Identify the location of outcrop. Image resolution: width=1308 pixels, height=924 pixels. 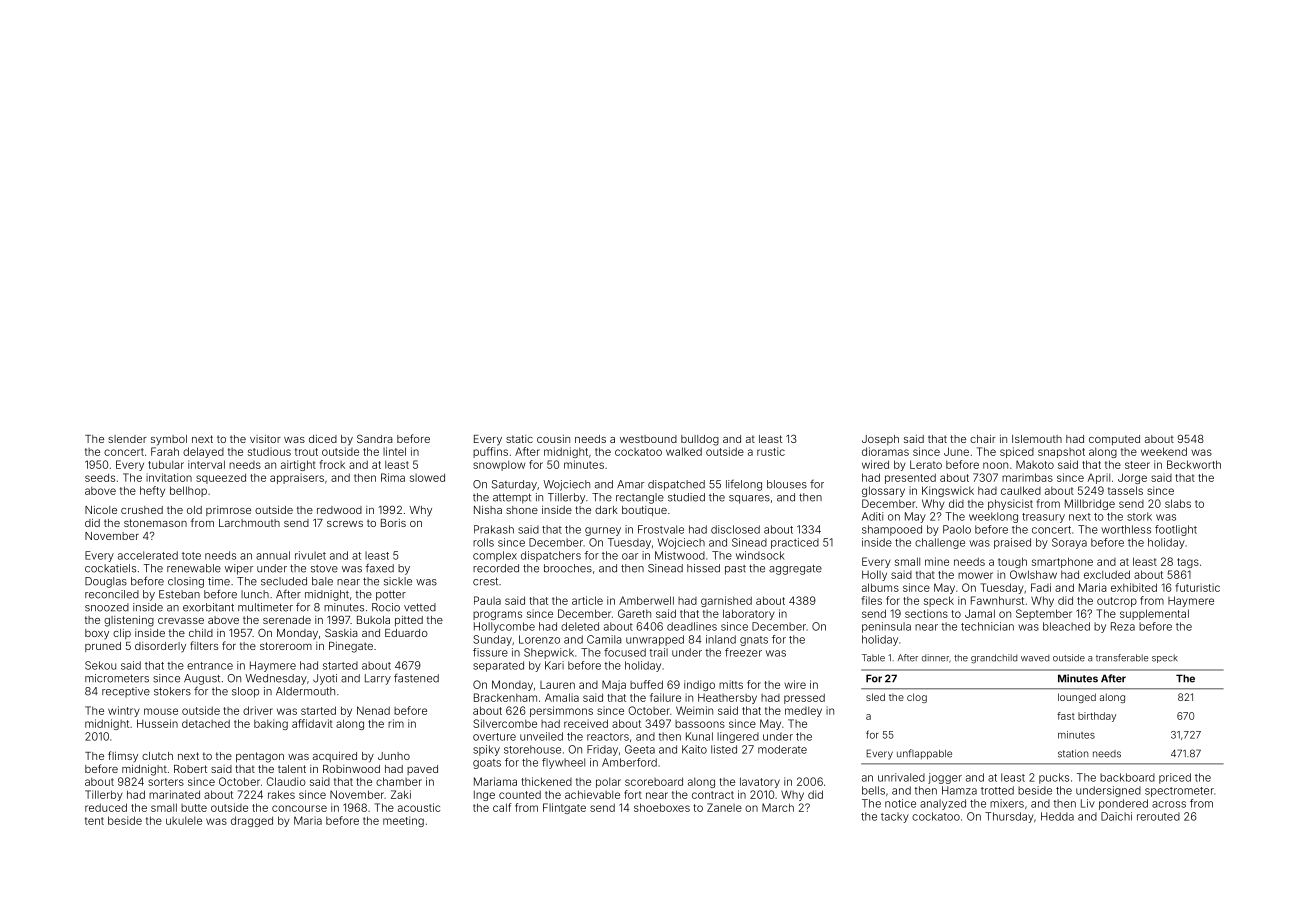
(1117, 602).
